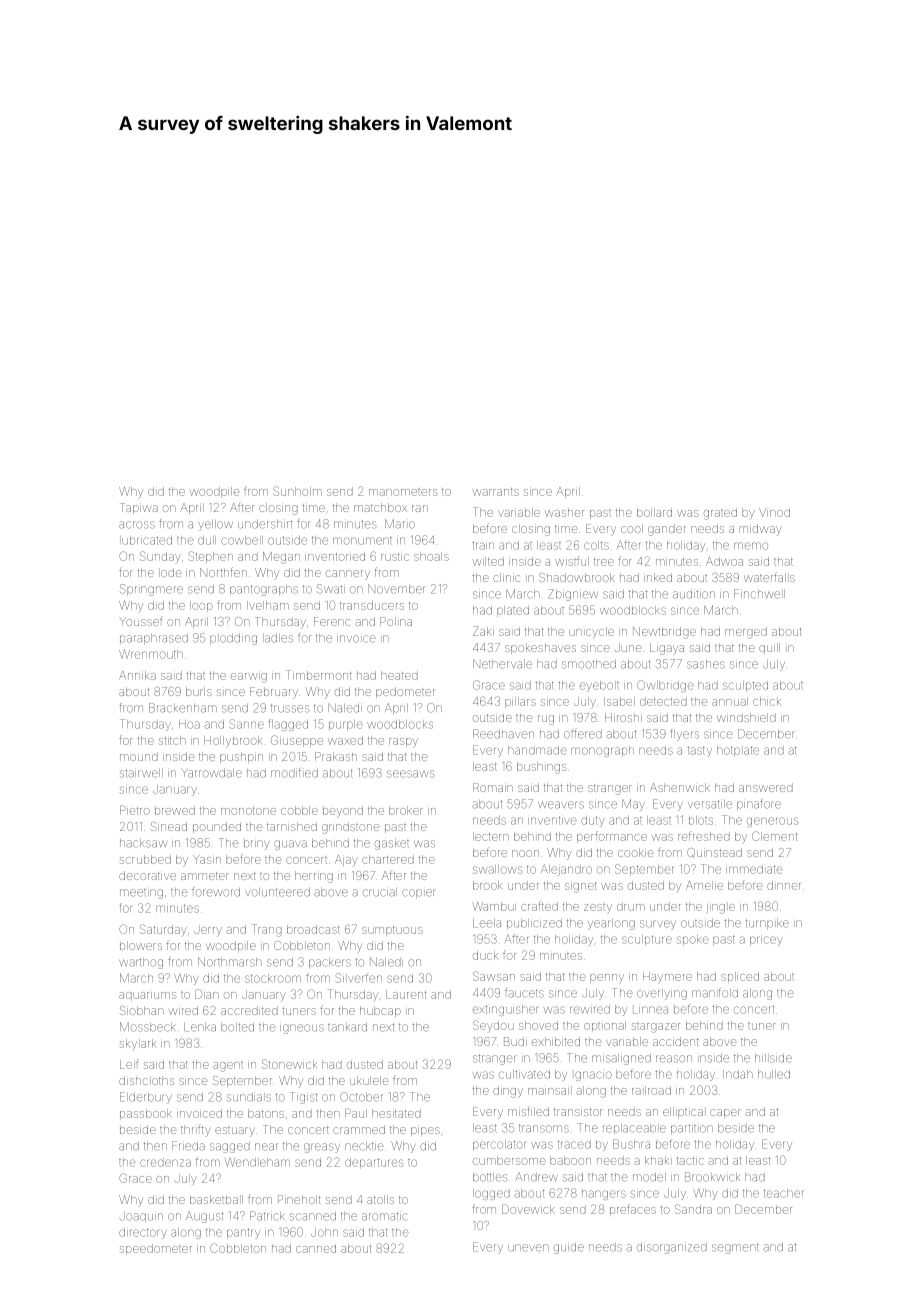 Image resolution: width=924 pixels, height=1308 pixels. What do you see at coordinates (650, 1010) in the image?
I see `Linnea` at bounding box center [650, 1010].
